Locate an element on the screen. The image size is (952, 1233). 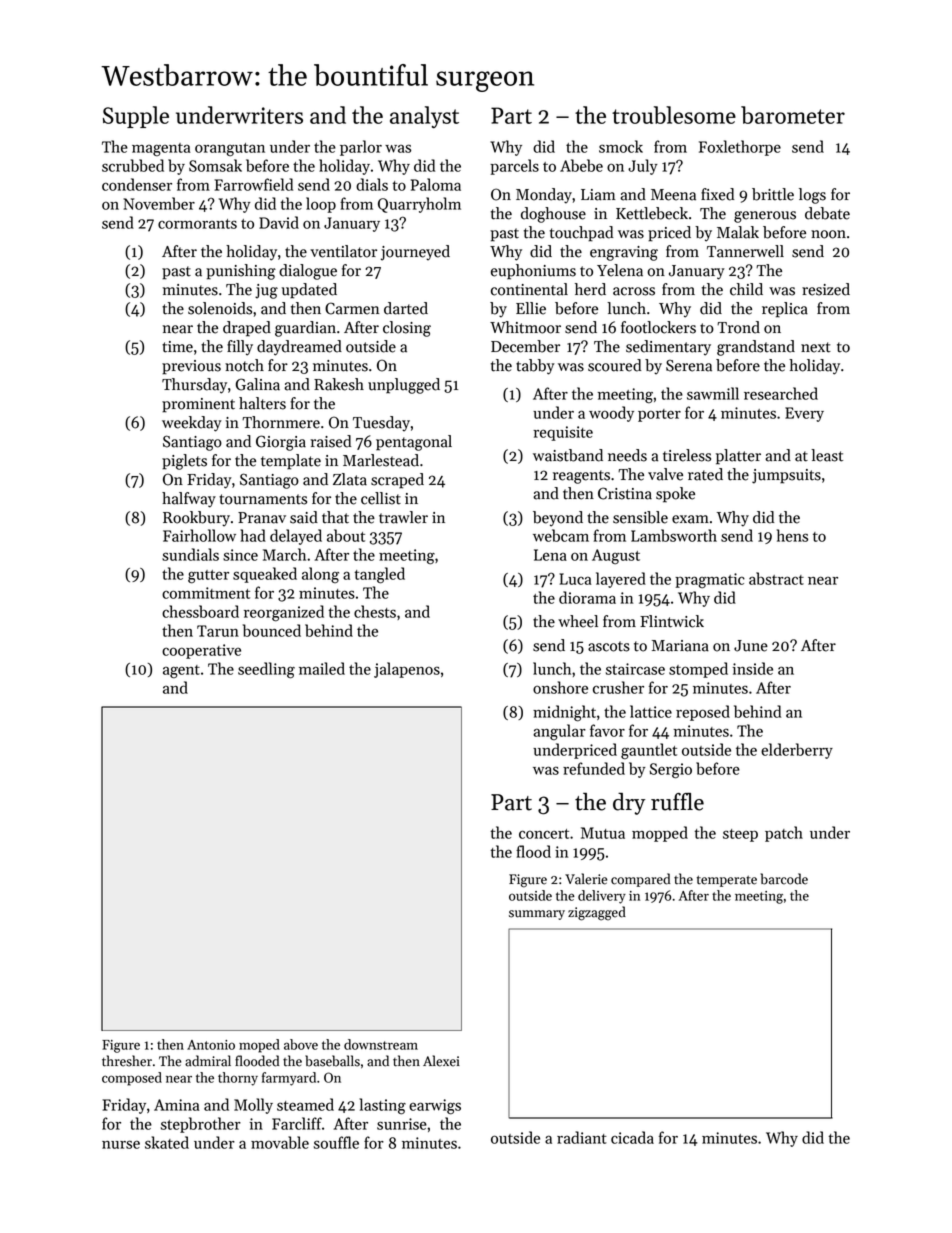
abstract is located at coordinates (776, 578).
